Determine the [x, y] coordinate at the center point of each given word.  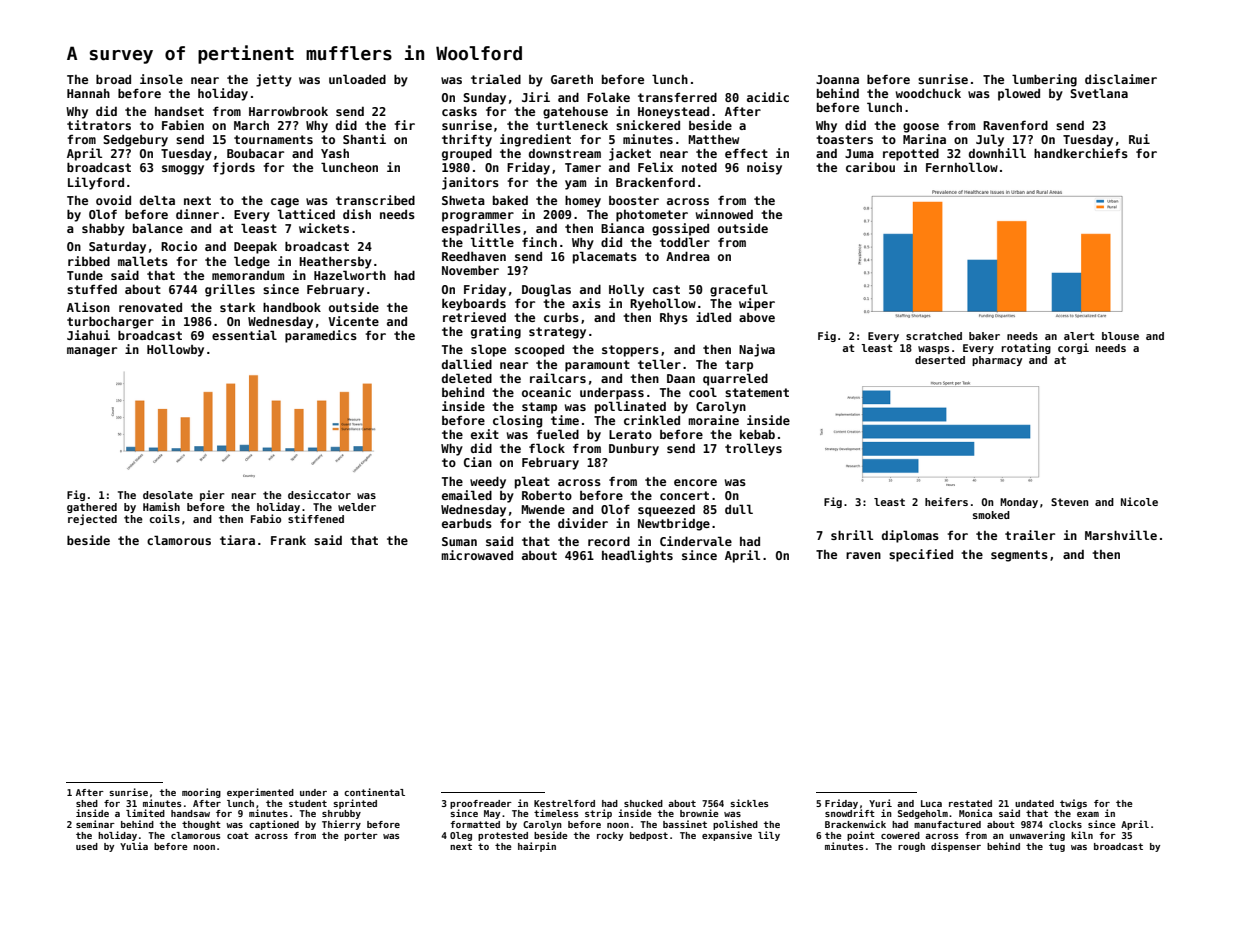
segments [1019, 556]
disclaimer [1121, 79]
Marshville [1121, 535]
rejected [92, 519]
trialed [496, 79]
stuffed [92, 289]
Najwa [757, 350]
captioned [274, 825]
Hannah [88, 93]
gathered [92, 508]
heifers [946, 501]
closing [517, 421]
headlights [637, 556]
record [609, 541]
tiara [237, 540]
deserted [940, 360]
